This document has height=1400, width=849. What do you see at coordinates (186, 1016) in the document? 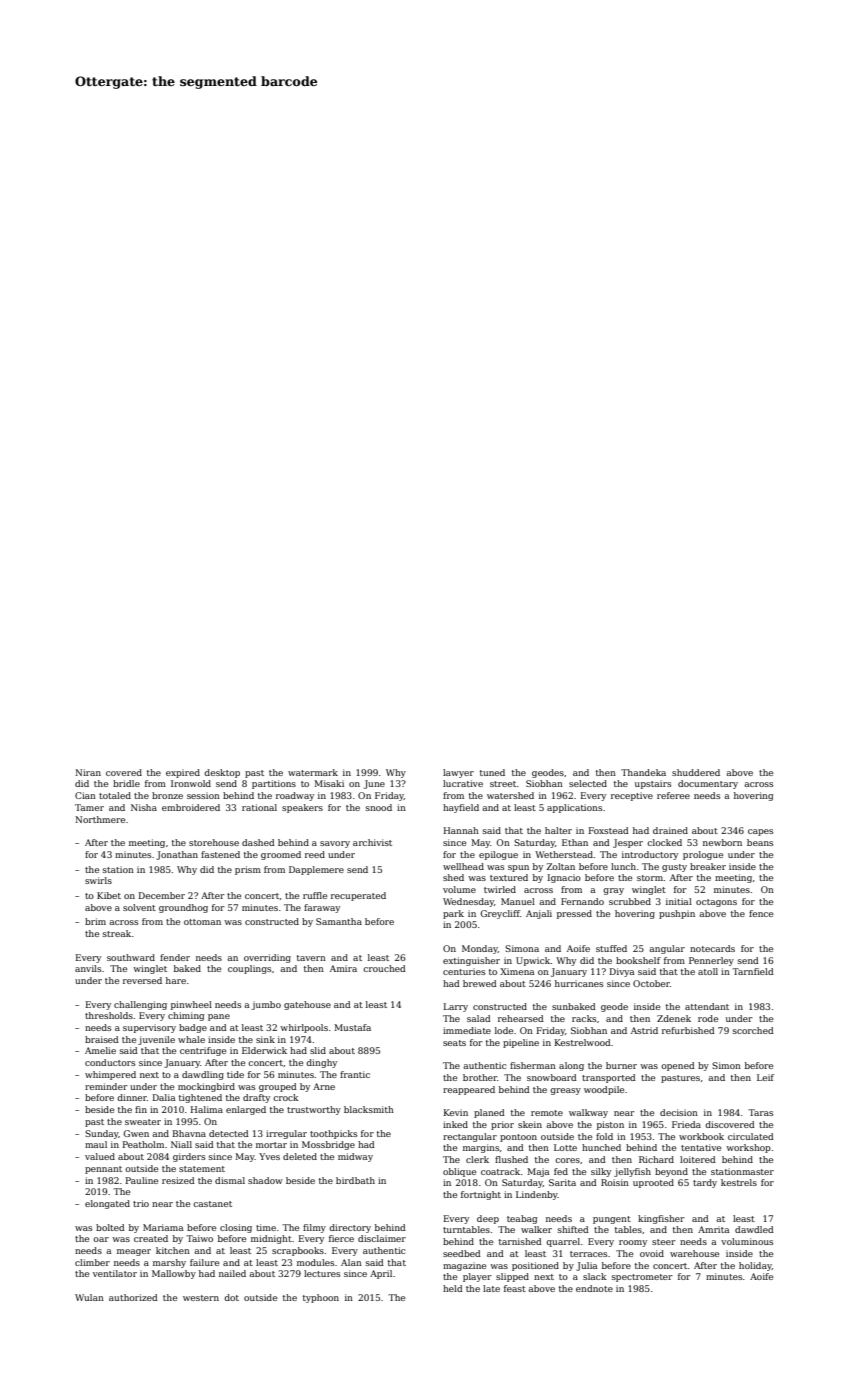
I see `chiming` at bounding box center [186, 1016].
